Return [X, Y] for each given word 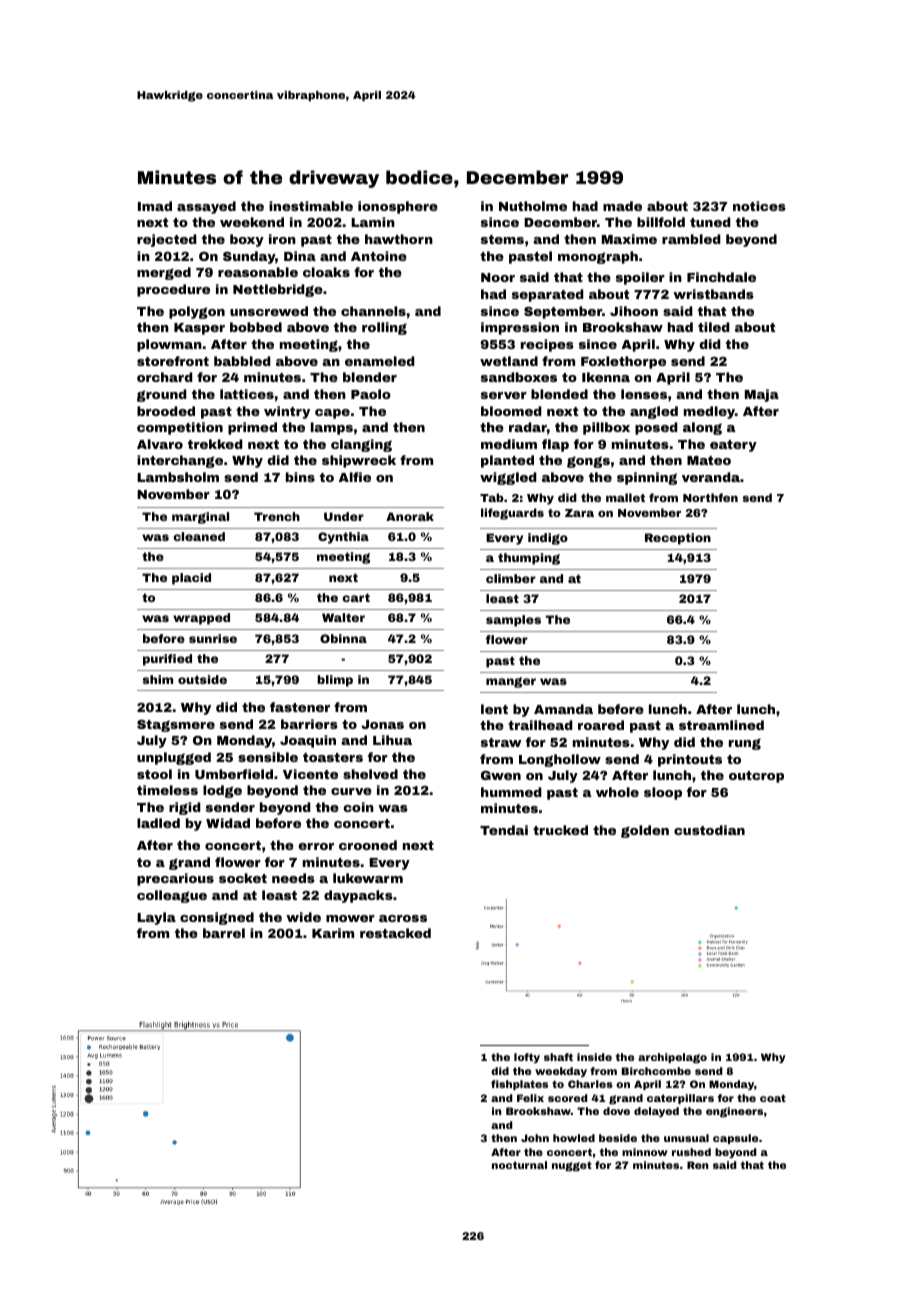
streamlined [721, 725]
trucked [560, 830]
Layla [156, 918]
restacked [395, 933]
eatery [733, 446]
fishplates [519, 1085]
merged [164, 273]
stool [154, 774]
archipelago [672, 1058]
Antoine [379, 256]
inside [594, 1057]
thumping [529, 559]
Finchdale [721, 277]
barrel [224, 933]
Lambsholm [178, 477]
